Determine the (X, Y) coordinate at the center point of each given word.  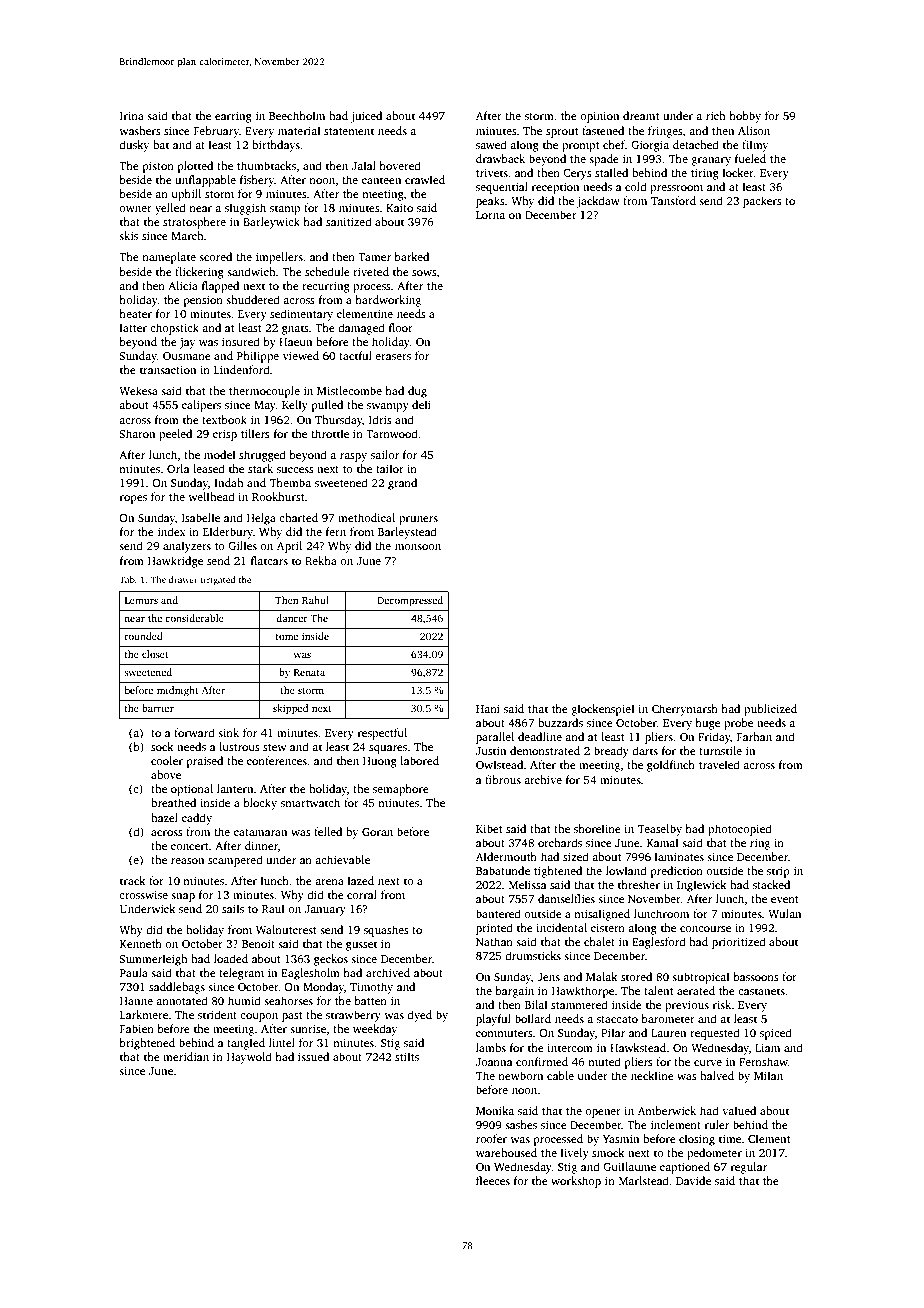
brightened (147, 1044)
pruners (418, 520)
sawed (491, 144)
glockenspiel (603, 710)
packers (762, 202)
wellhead (211, 496)
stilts (407, 1056)
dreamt (641, 115)
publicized (770, 710)
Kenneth (141, 943)
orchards (560, 842)
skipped (290, 709)
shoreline (597, 828)
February (216, 132)
